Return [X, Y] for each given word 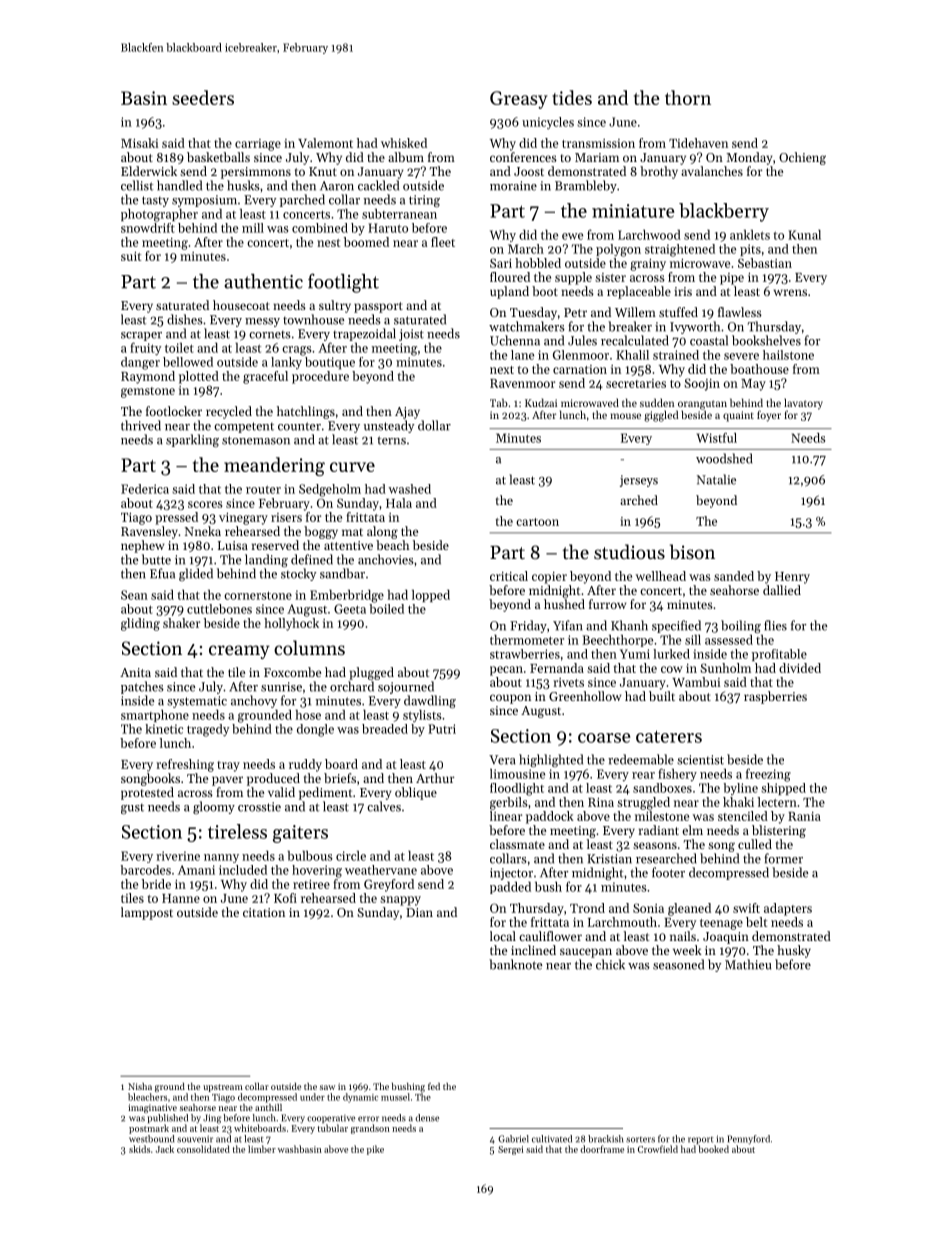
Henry [792, 578]
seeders [203, 97]
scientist [700, 760]
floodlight [517, 789]
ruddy [305, 765]
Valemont [325, 143]
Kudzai [541, 402]
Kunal [804, 235]
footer [668, 872]
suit [131, 256]
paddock [550, 817]
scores [205, 504]
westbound [151, 1139]
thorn [688, 97]
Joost [529, 171]
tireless [237, 831]
